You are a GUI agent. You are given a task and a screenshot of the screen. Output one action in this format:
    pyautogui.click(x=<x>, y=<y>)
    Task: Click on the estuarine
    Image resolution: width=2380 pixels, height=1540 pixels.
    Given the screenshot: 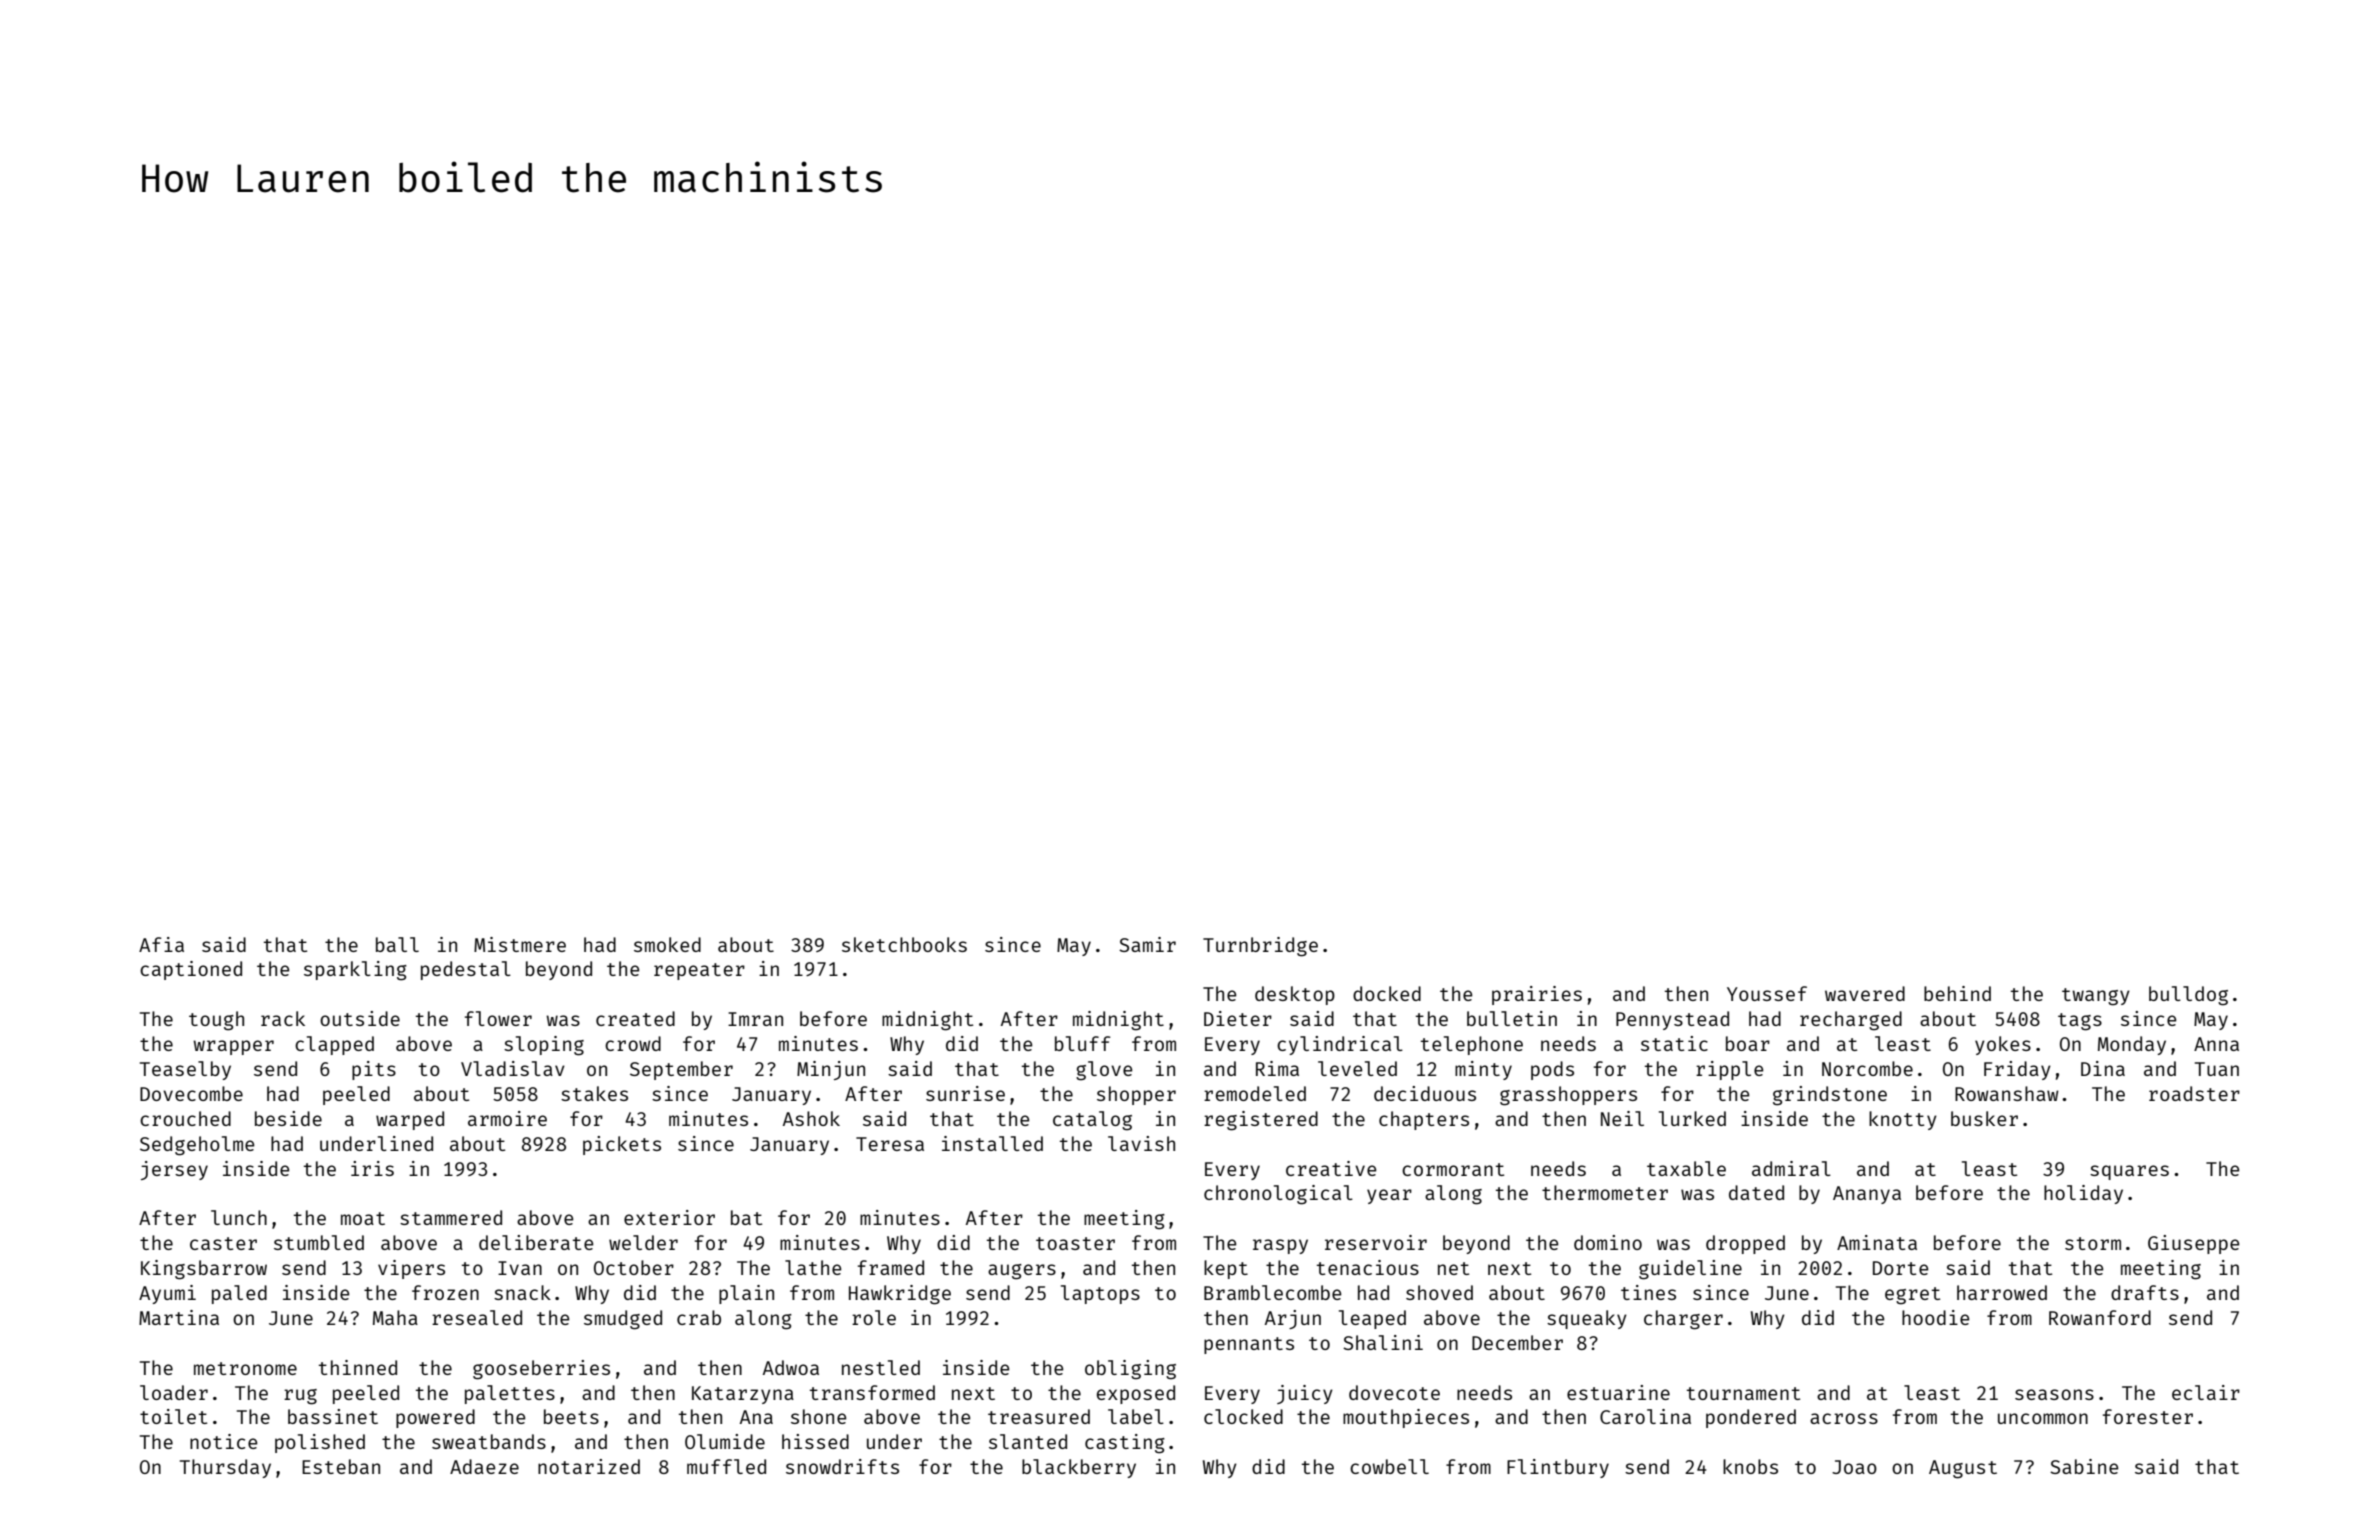 What is the action you would take?
    pyautogui.click(x=1618, y=1392)
